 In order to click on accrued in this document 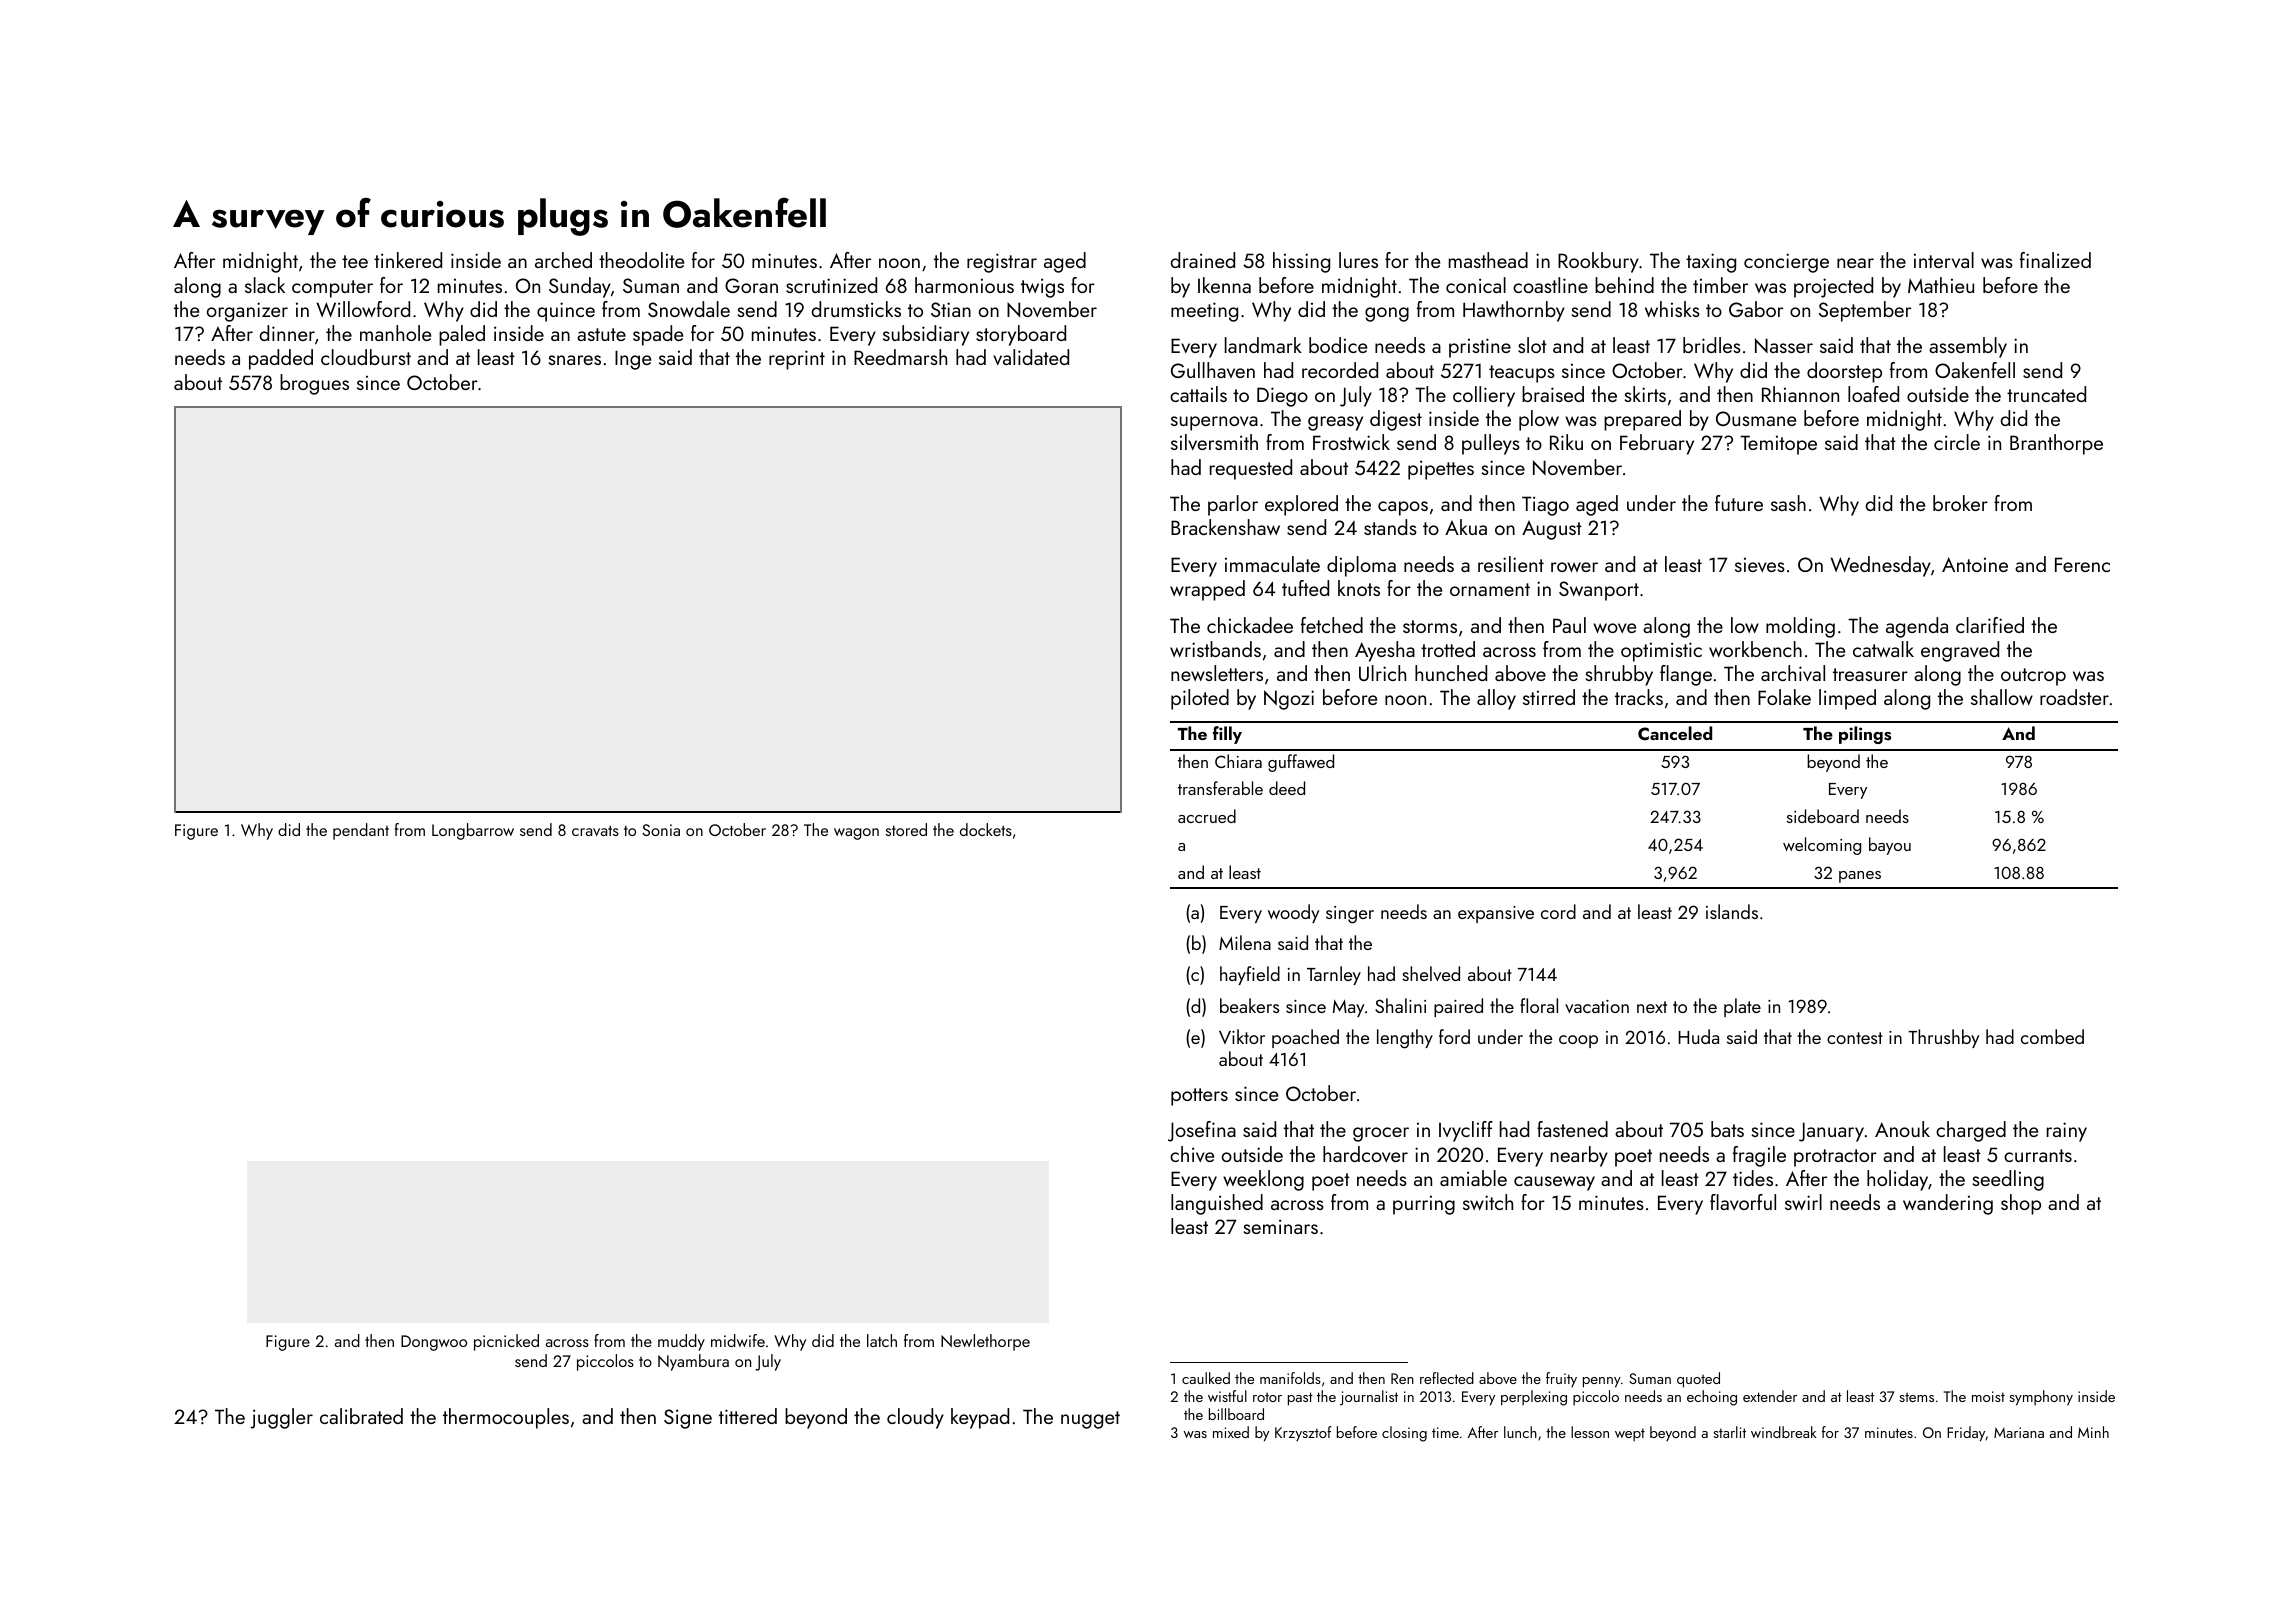, I will do `click(1207, 816)`.
